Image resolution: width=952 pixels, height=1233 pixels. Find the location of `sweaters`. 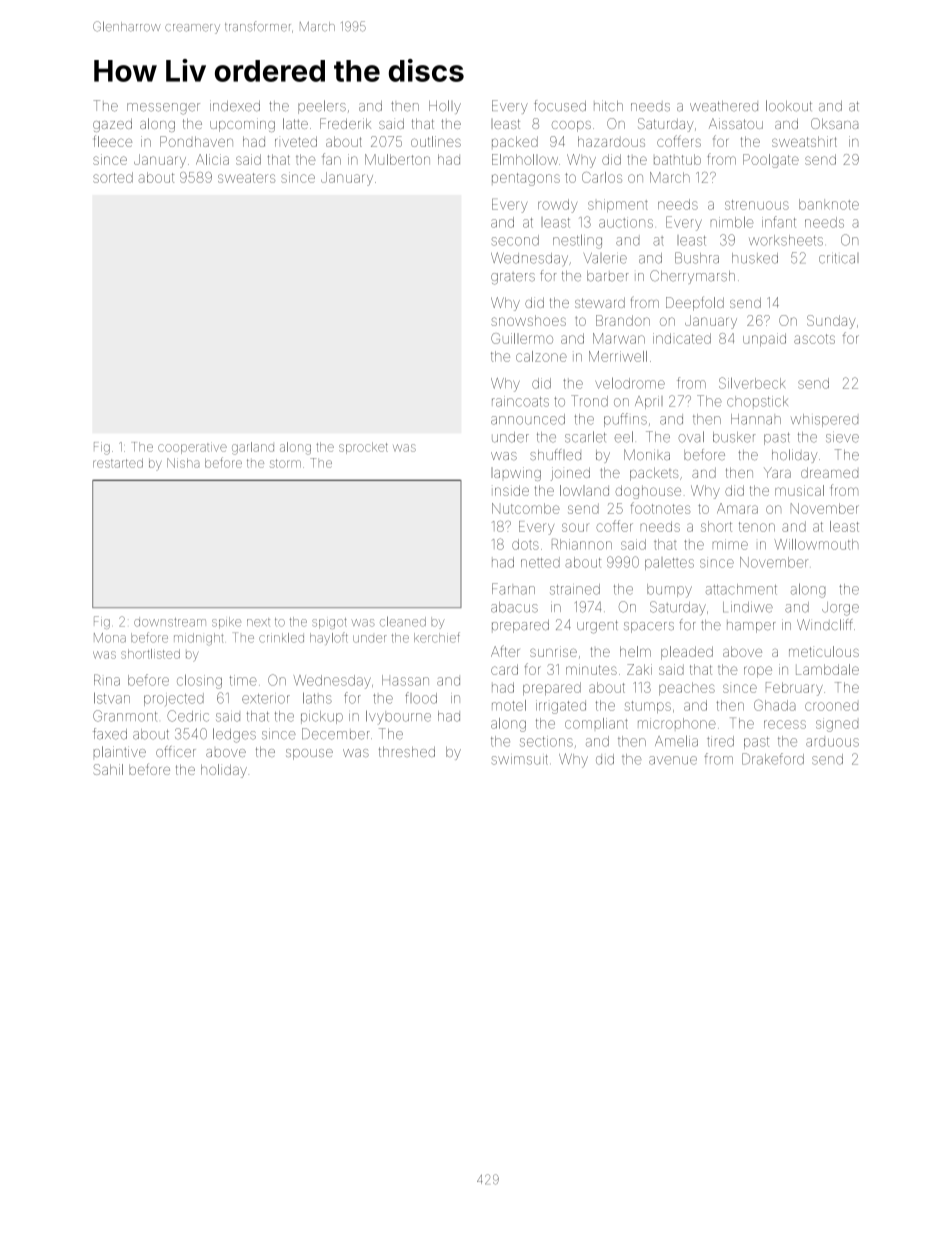

sweaters is located at coordinates (246, 178).
